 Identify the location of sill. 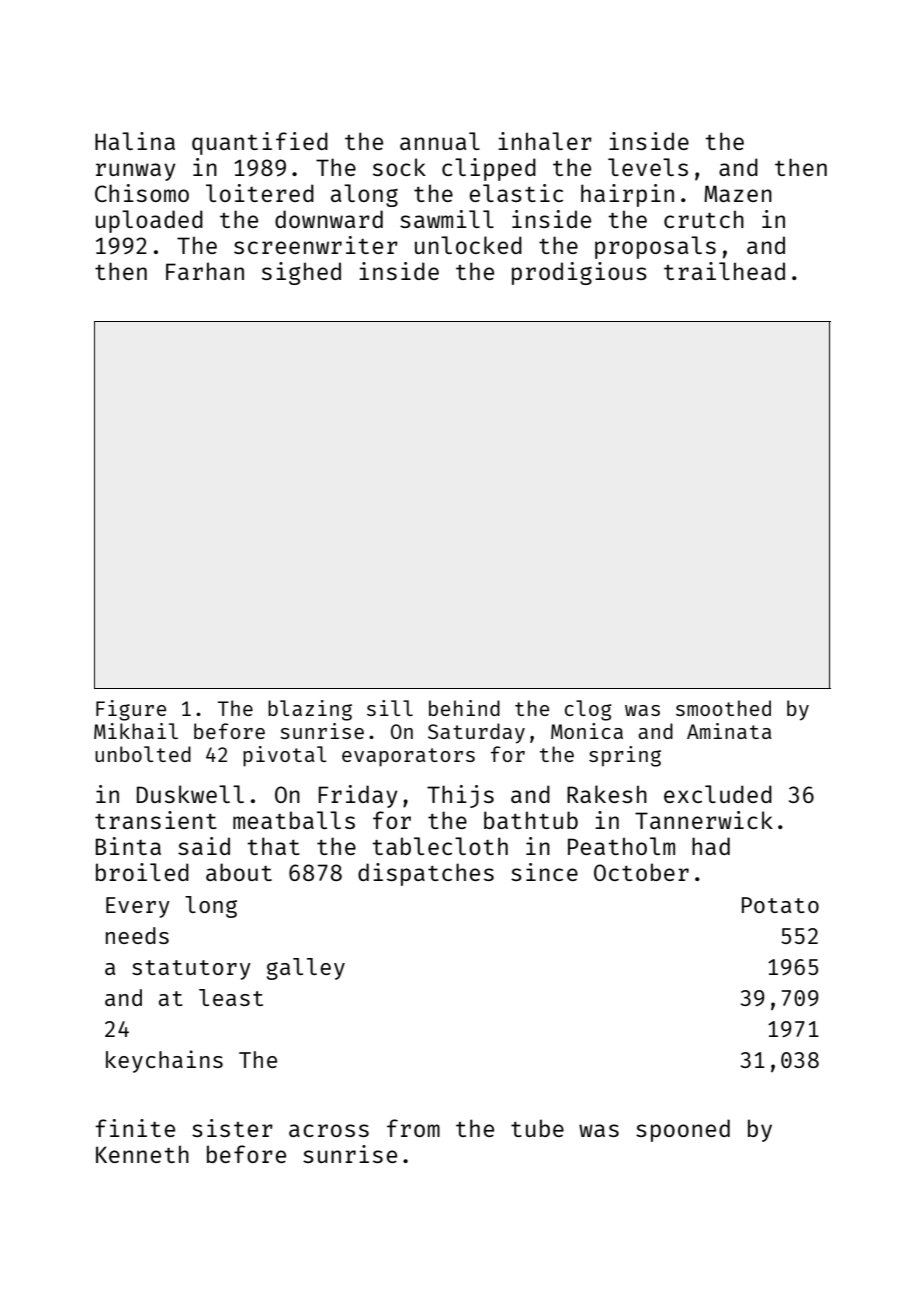
(390, 708).
